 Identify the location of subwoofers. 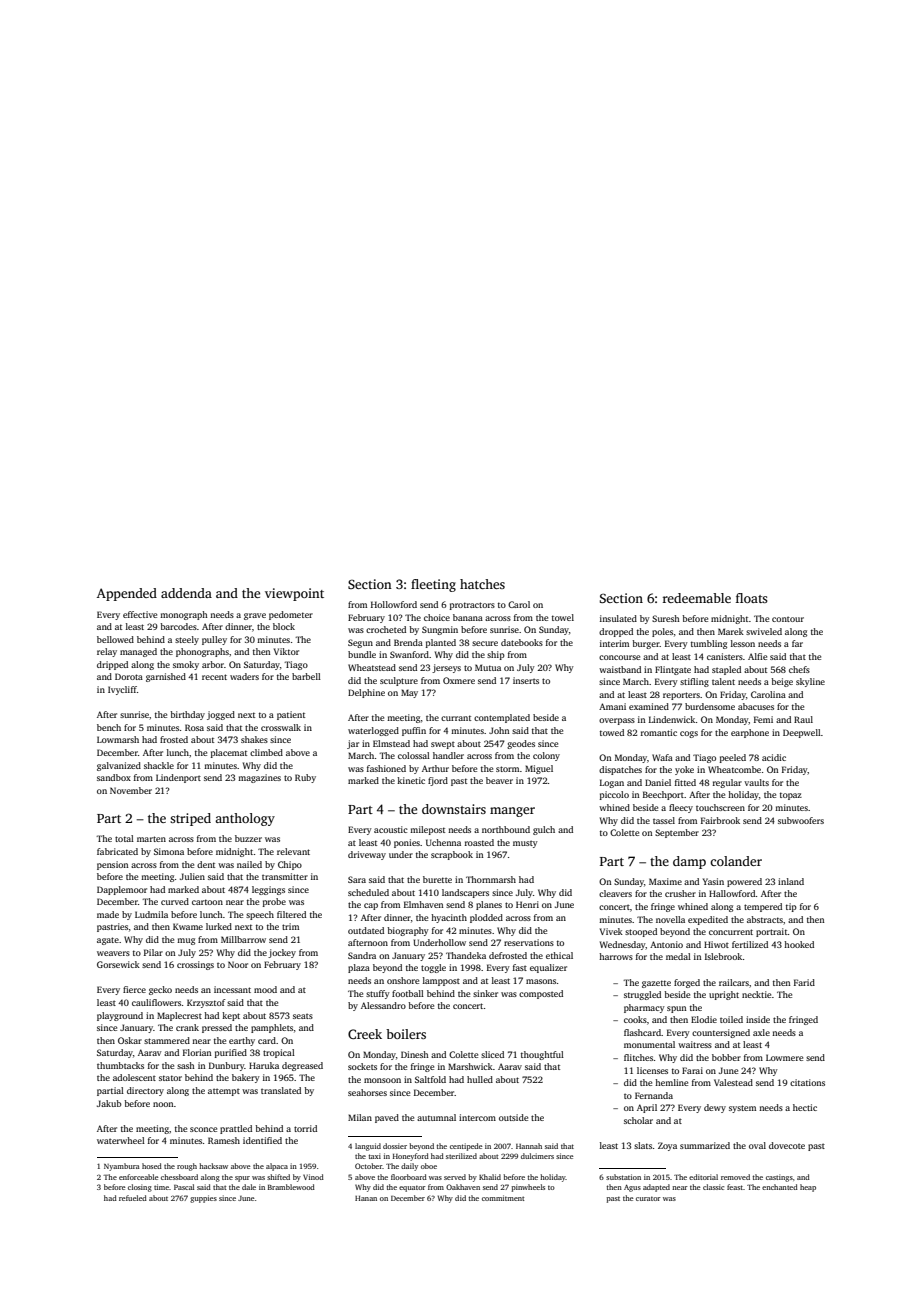
(801, 820).
